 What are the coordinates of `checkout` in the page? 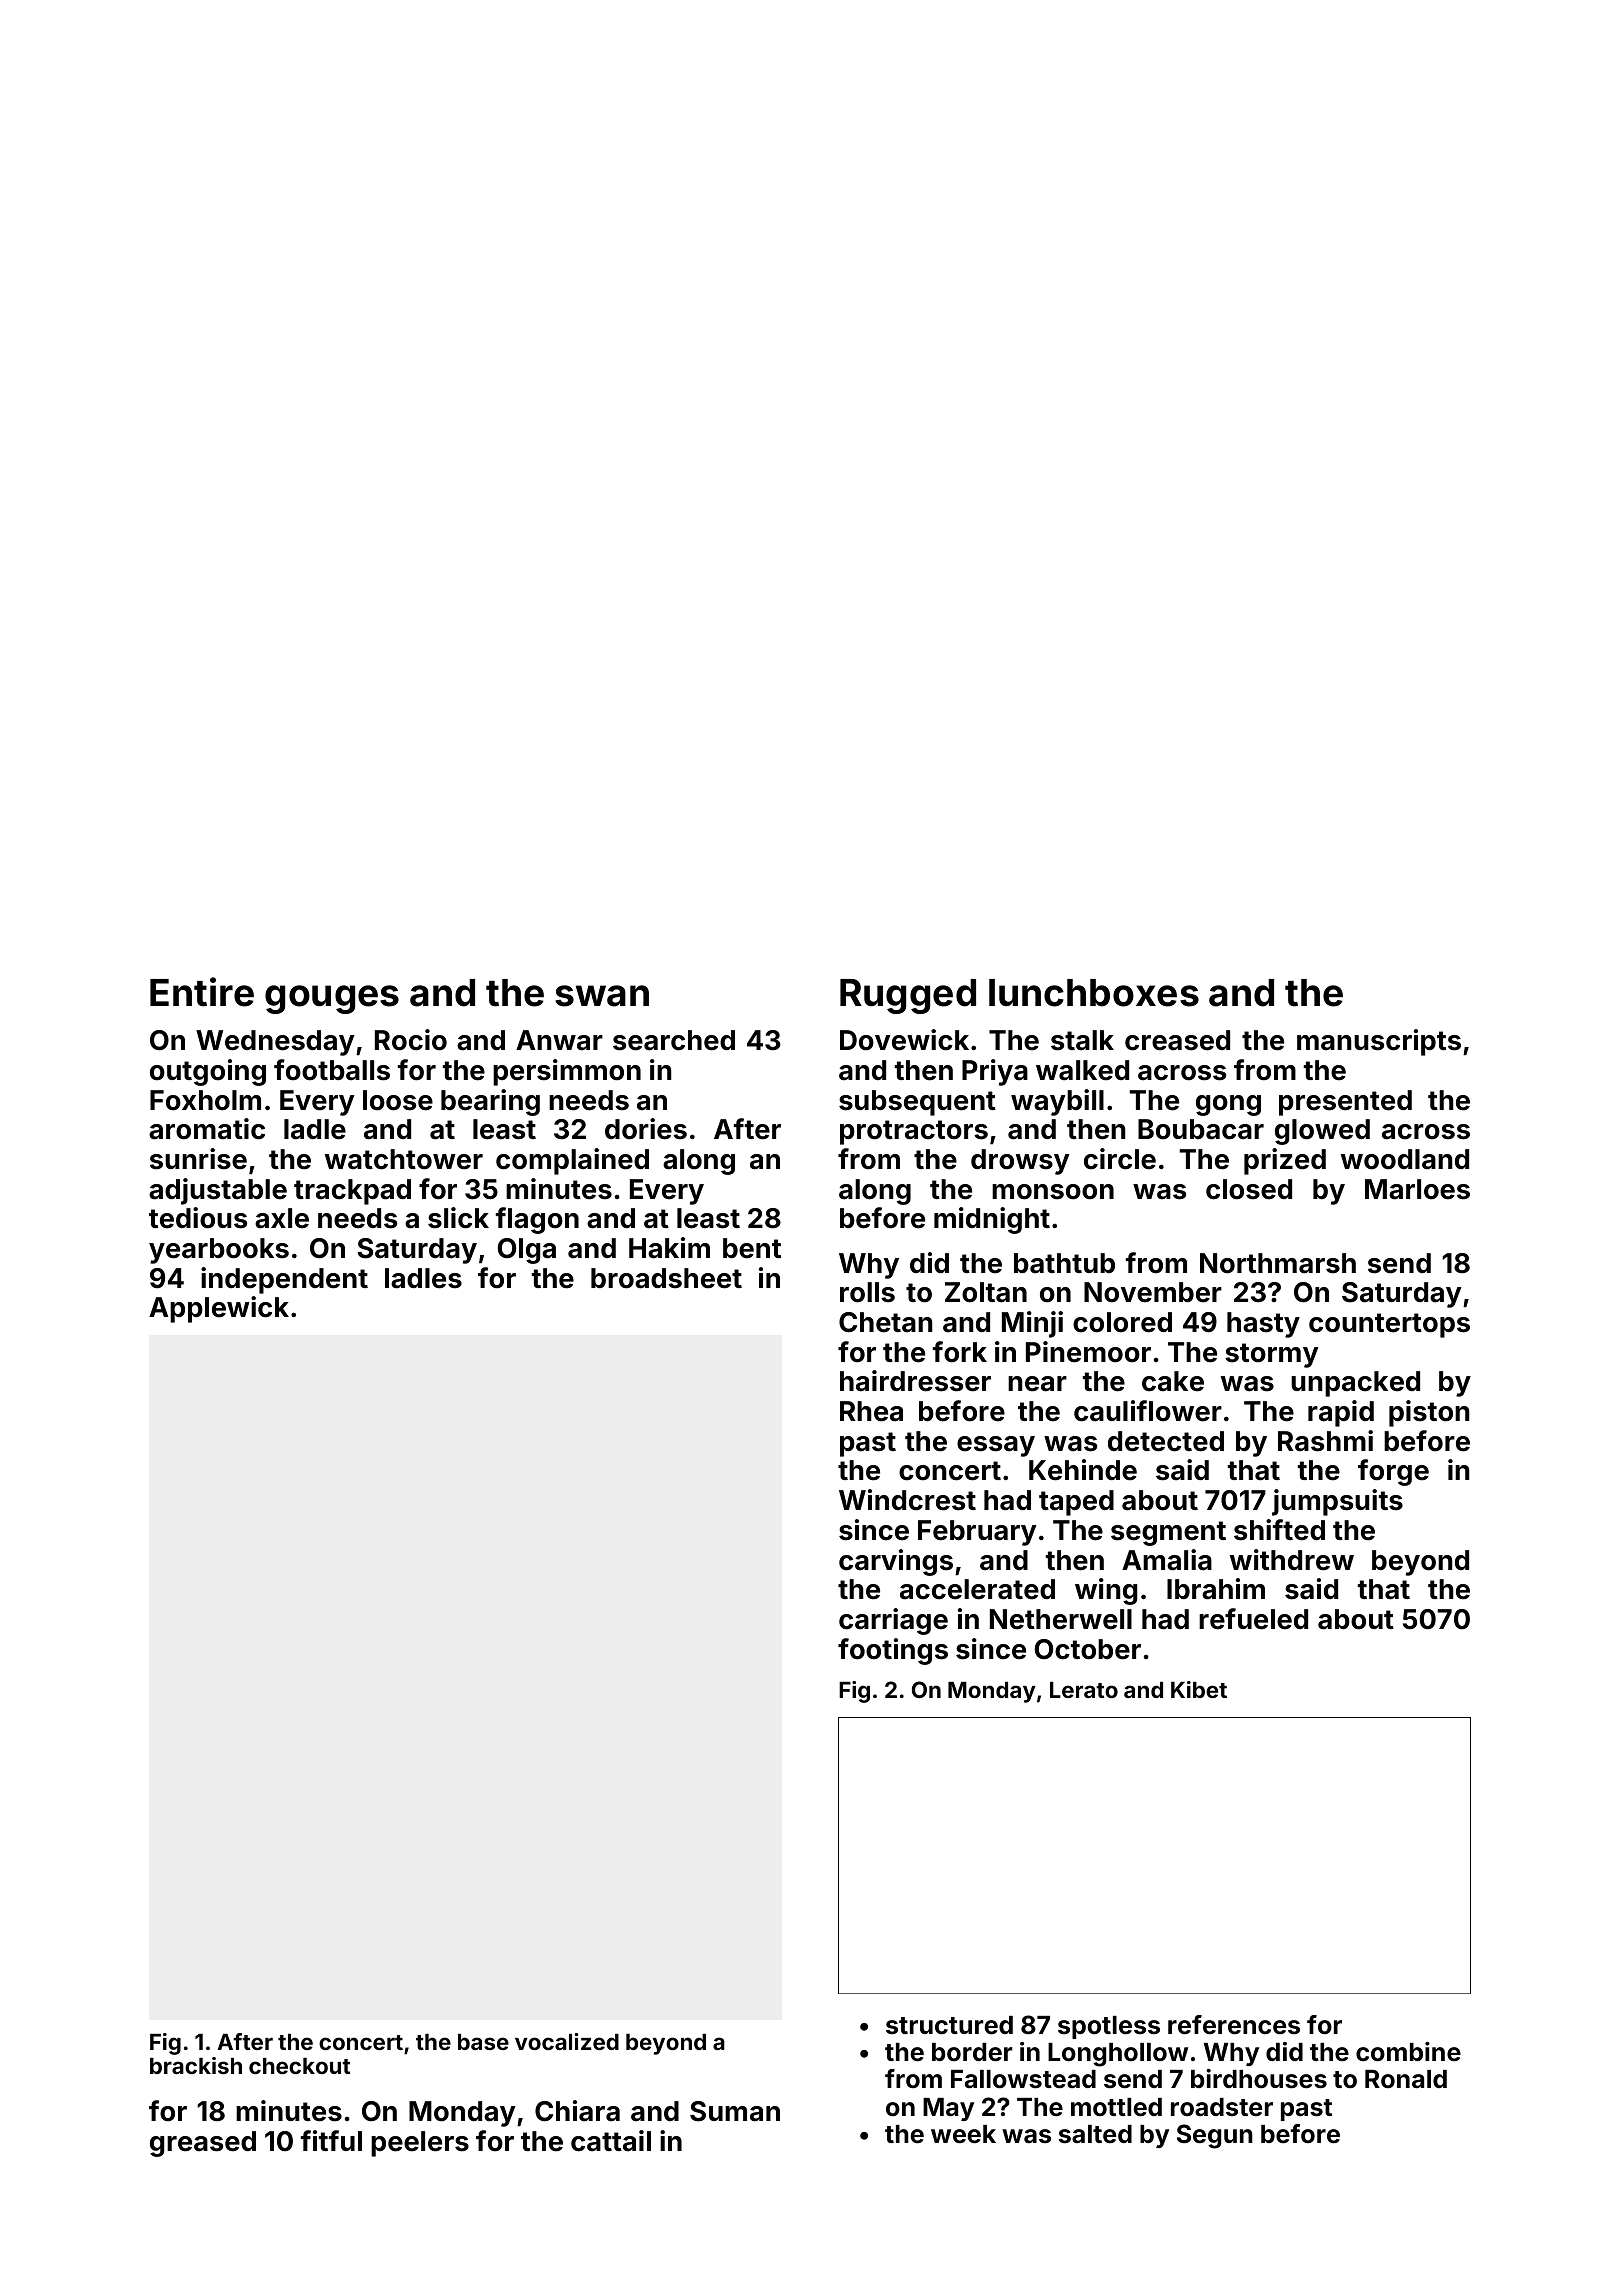 It's located at (299, 2066).
